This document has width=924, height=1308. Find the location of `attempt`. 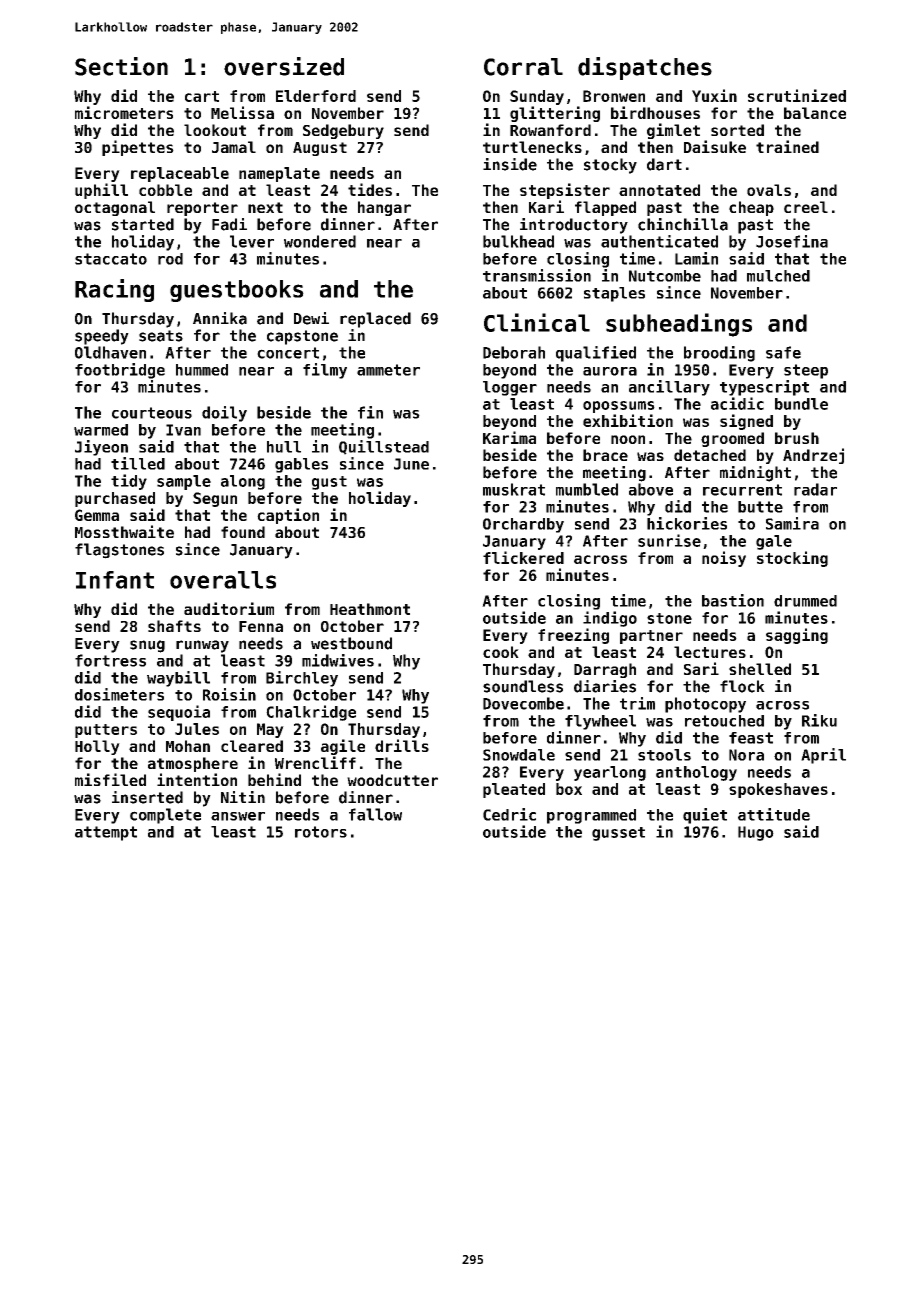

attempt is located at coordinates (106, 833).
